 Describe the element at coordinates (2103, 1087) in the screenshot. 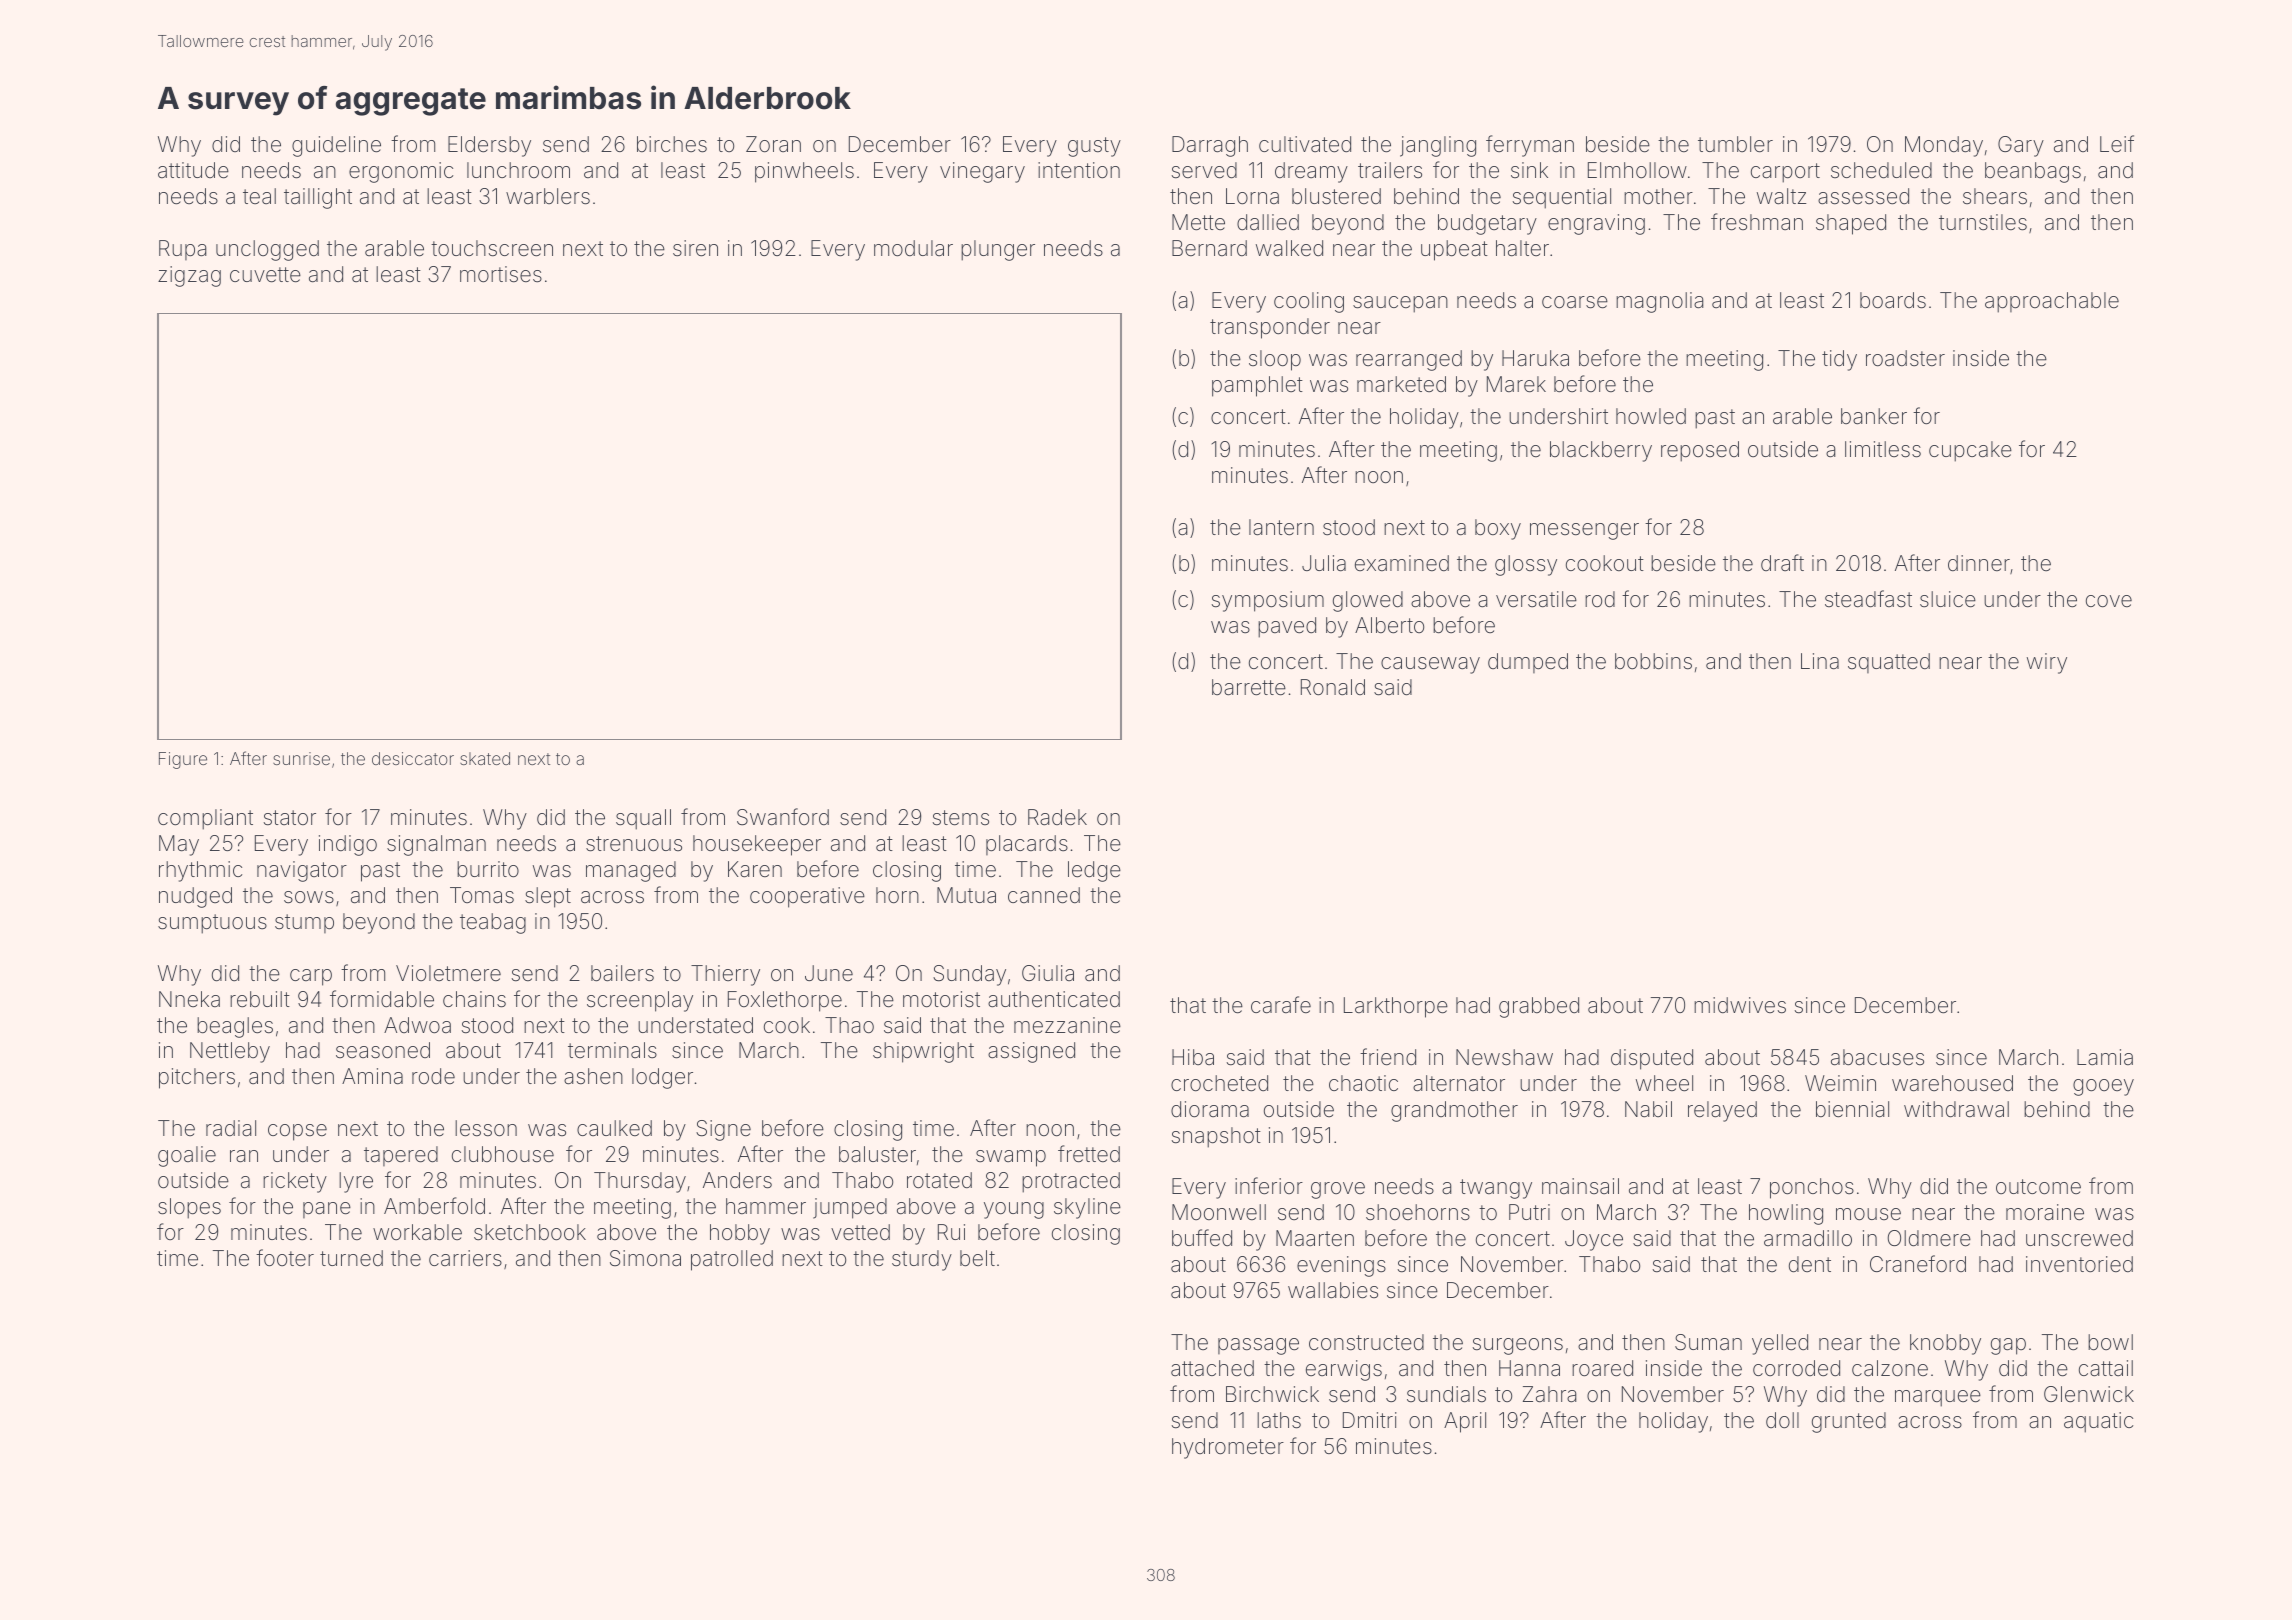

I see `gooey` at that location.
